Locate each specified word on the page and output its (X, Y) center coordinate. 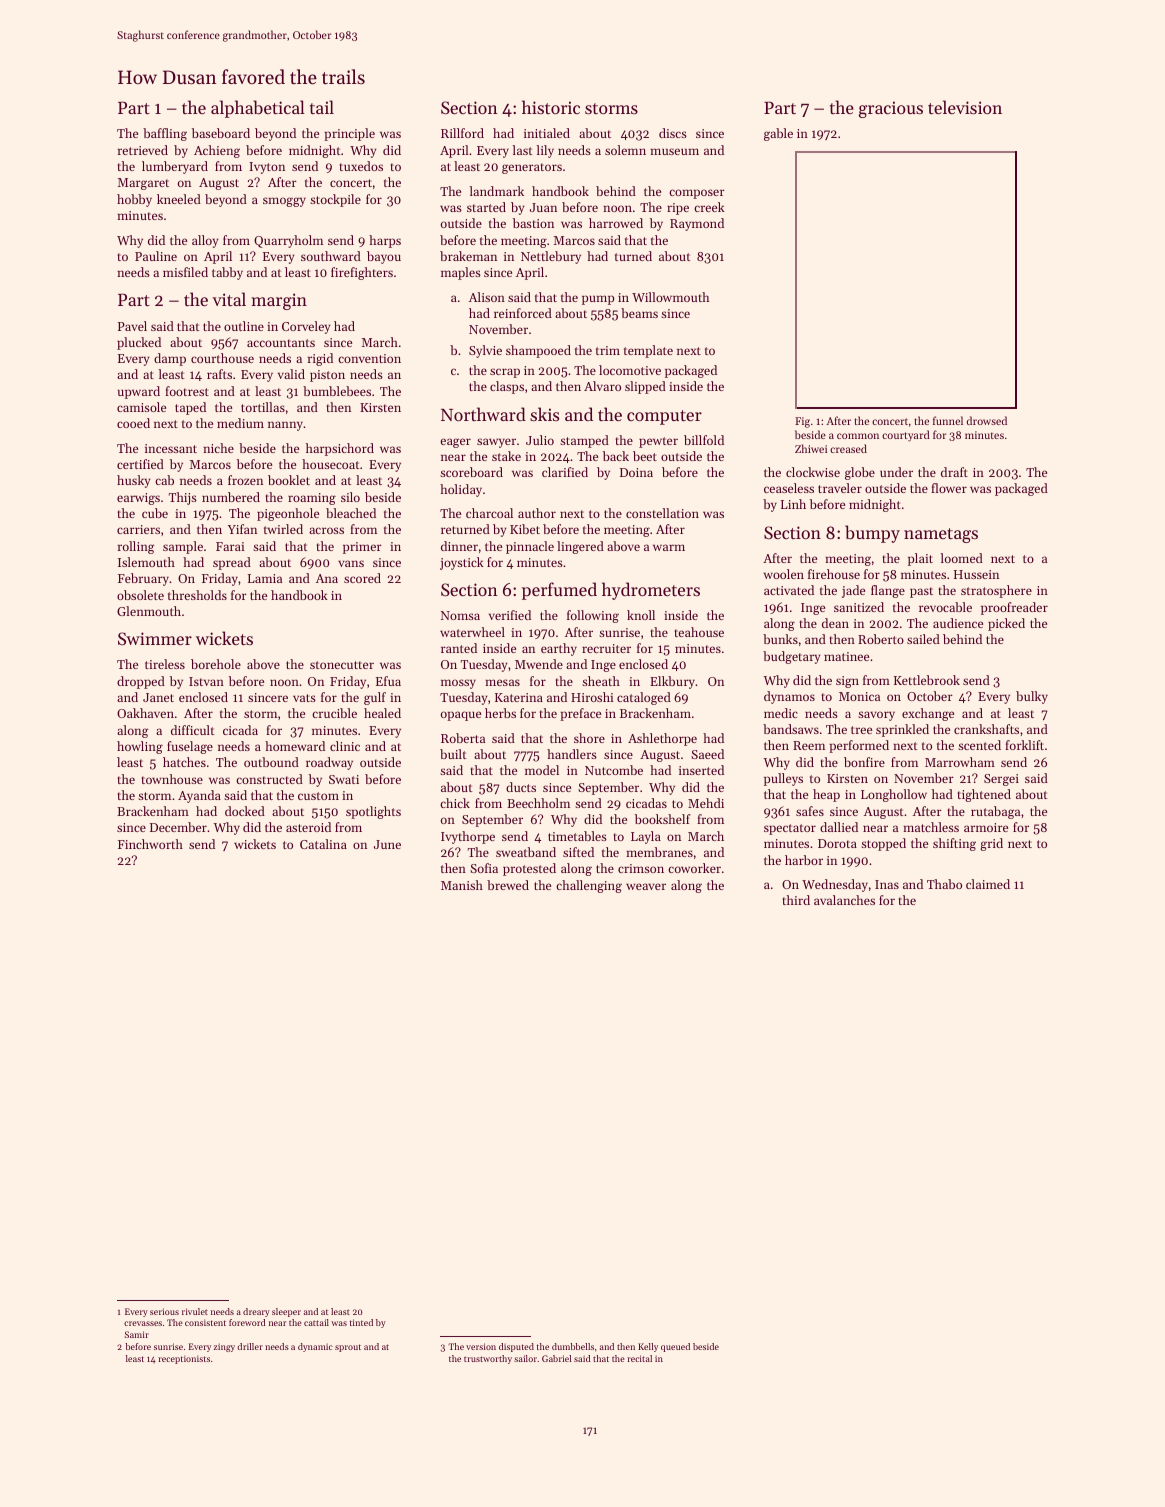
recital (639, 1358)
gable (778, 134)
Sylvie (485, 351)
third (796, 900)
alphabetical (258, 109)
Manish (462, 885)
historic (551, 107)
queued (675, 1347)
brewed (508, 885)
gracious (891, 109)
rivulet (195, 1311)
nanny (285, 426)
